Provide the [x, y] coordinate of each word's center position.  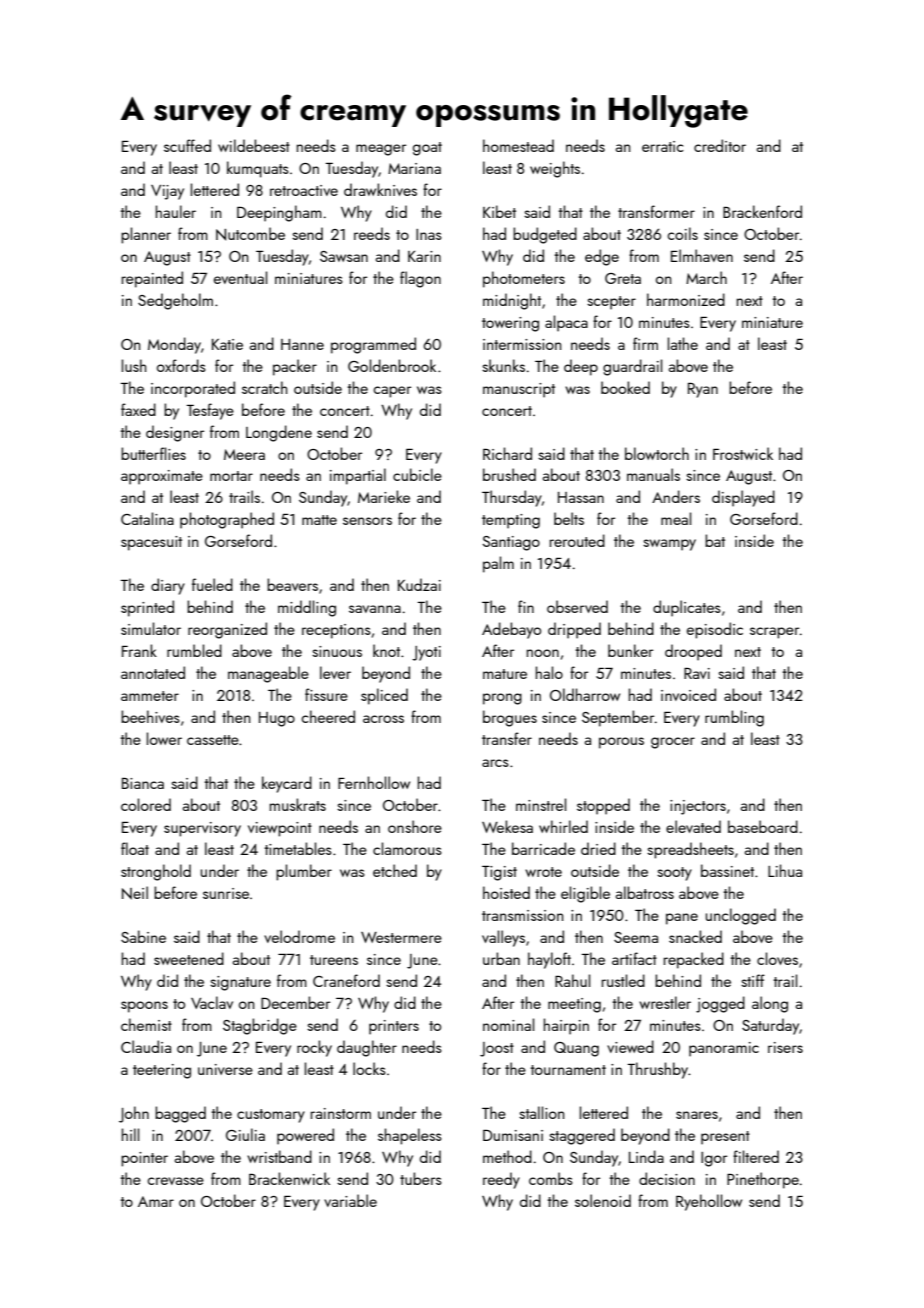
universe [225, 1069]
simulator [151, 628]
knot [386, 650]
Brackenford [762, 211]
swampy [669, 545]
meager [381, 150]
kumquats [258, 169]
